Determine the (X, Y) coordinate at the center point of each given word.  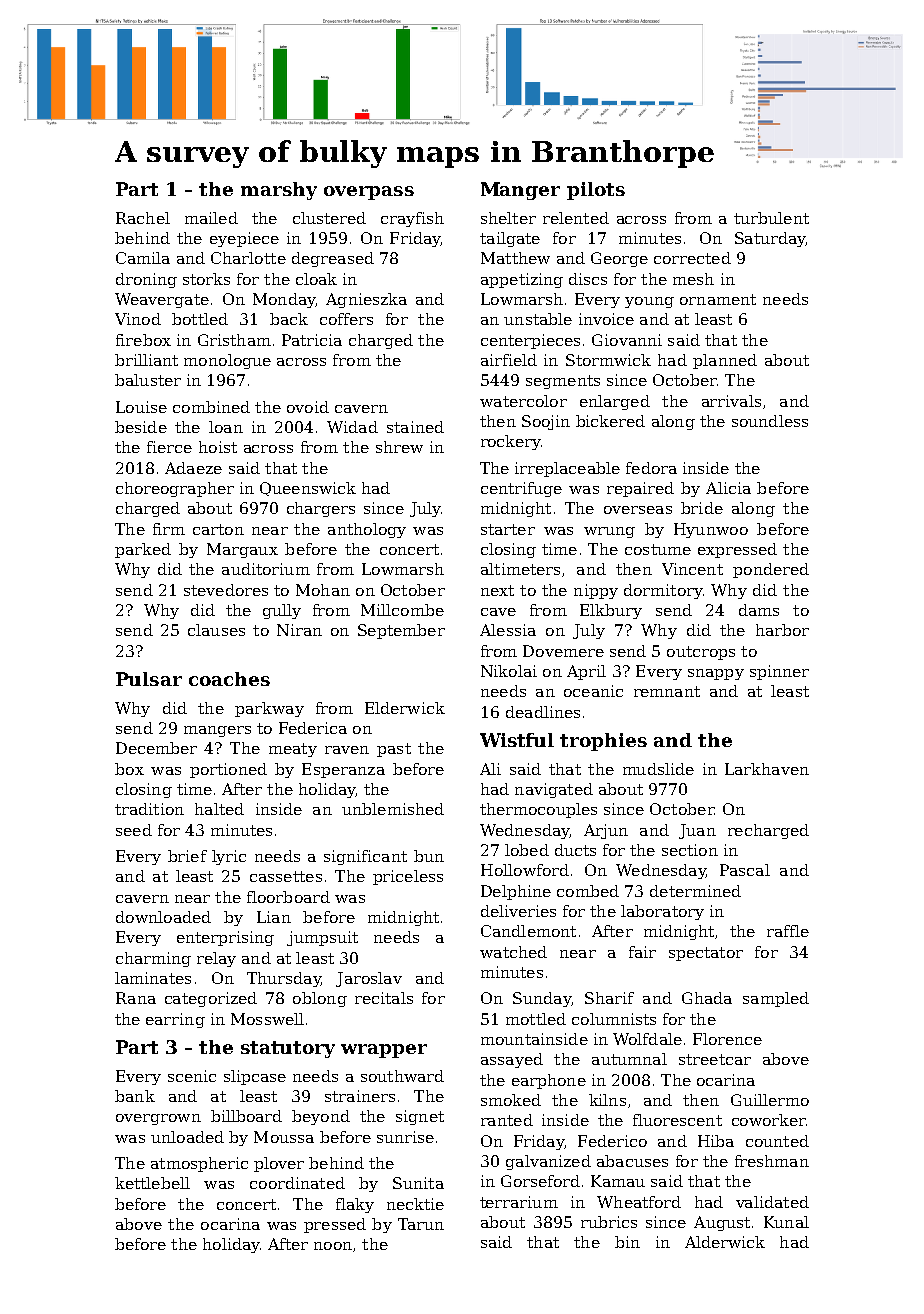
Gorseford (540, 1181)
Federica (313, 728)
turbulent (771, 218)
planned (725, 361)
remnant (667, 691)
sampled (776, 999)
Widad (352, 427)
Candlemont (528, 931)
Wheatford (639, 1202)
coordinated (297, 1183)
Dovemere (563, 651)
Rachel (143, 218)
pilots (596, 191)
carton (218, 529)
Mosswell (267, 1019)
